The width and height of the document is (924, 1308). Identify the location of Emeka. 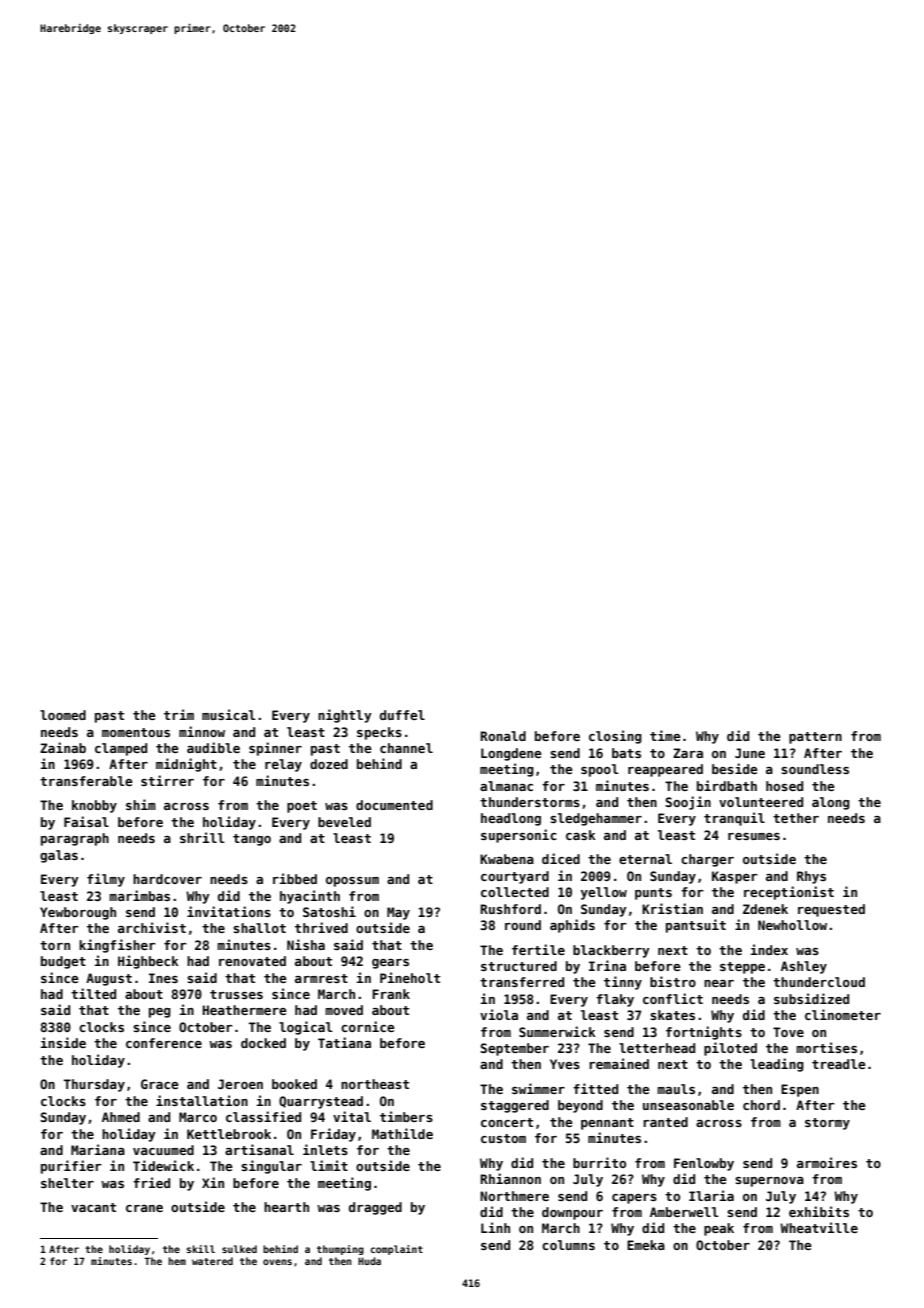
(646, 1245).
